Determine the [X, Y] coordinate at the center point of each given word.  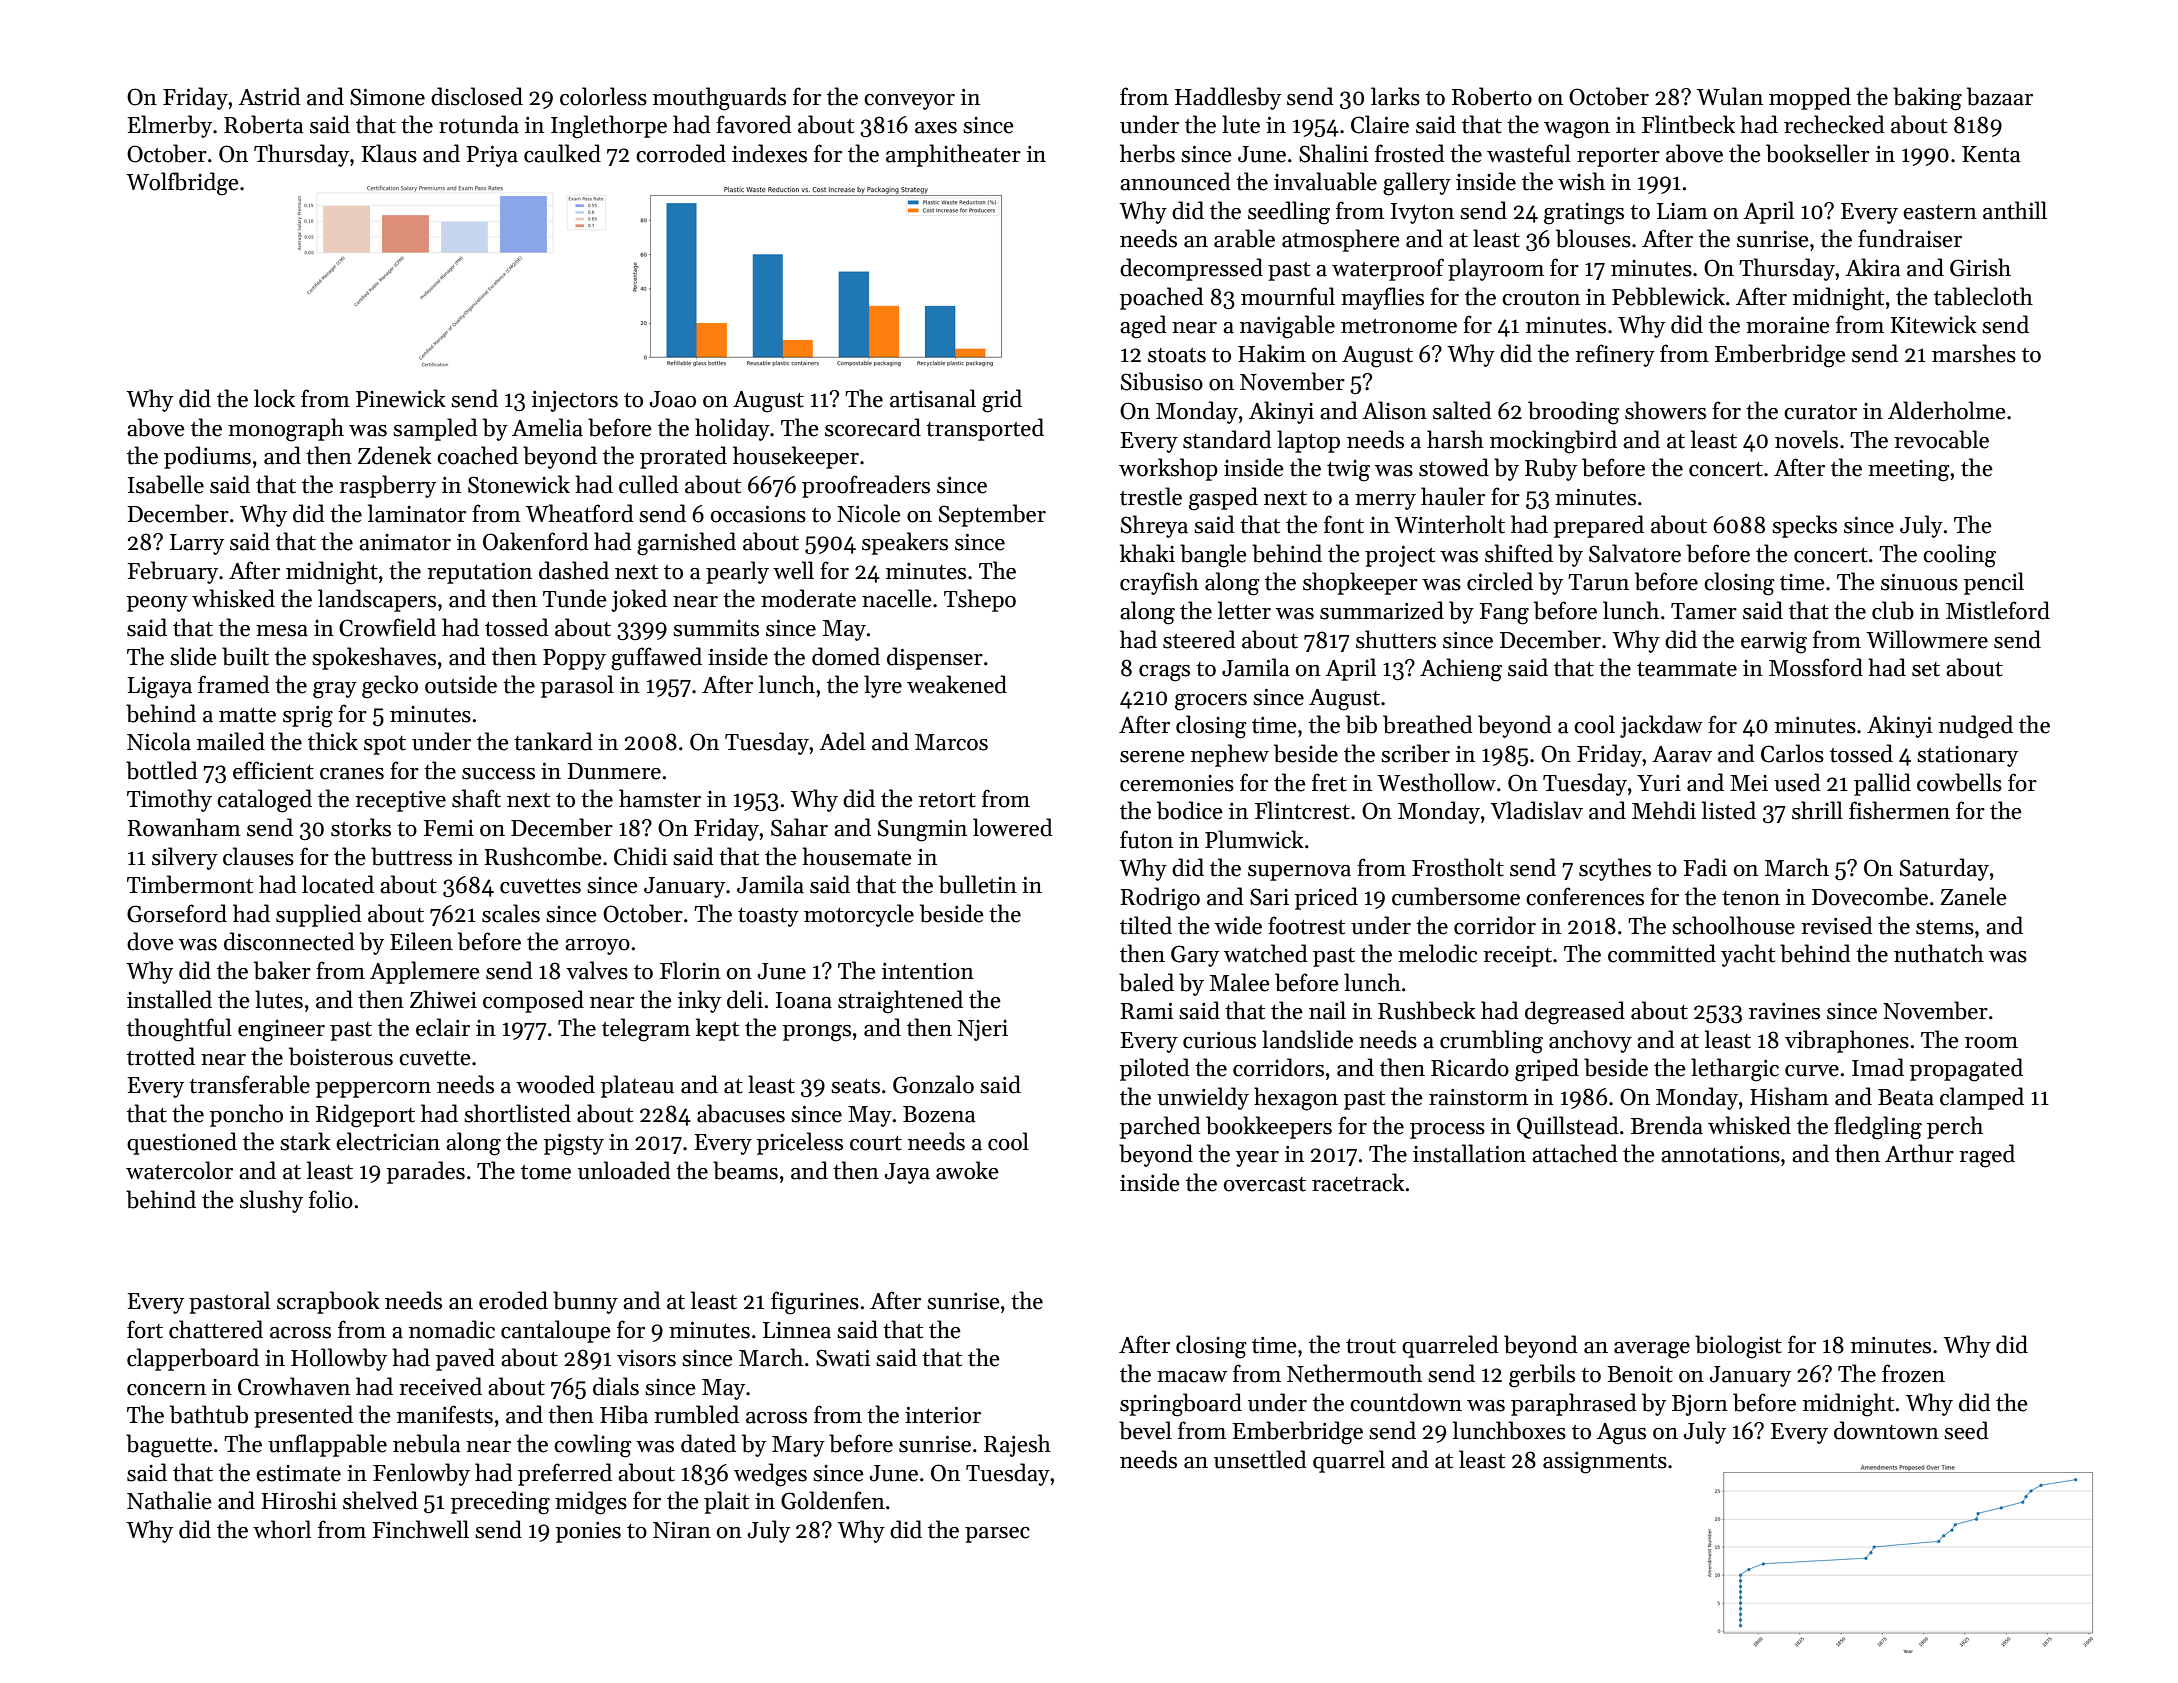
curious [1219, 1040]
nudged [1976, 727]
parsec [997, 1535]
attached [1575, 1153]
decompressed [1191, 269]
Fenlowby [421, 1474]
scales [511, 913]
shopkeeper [1360, 583]
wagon [1577, 130]
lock [274, 398]
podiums [207, 457]
